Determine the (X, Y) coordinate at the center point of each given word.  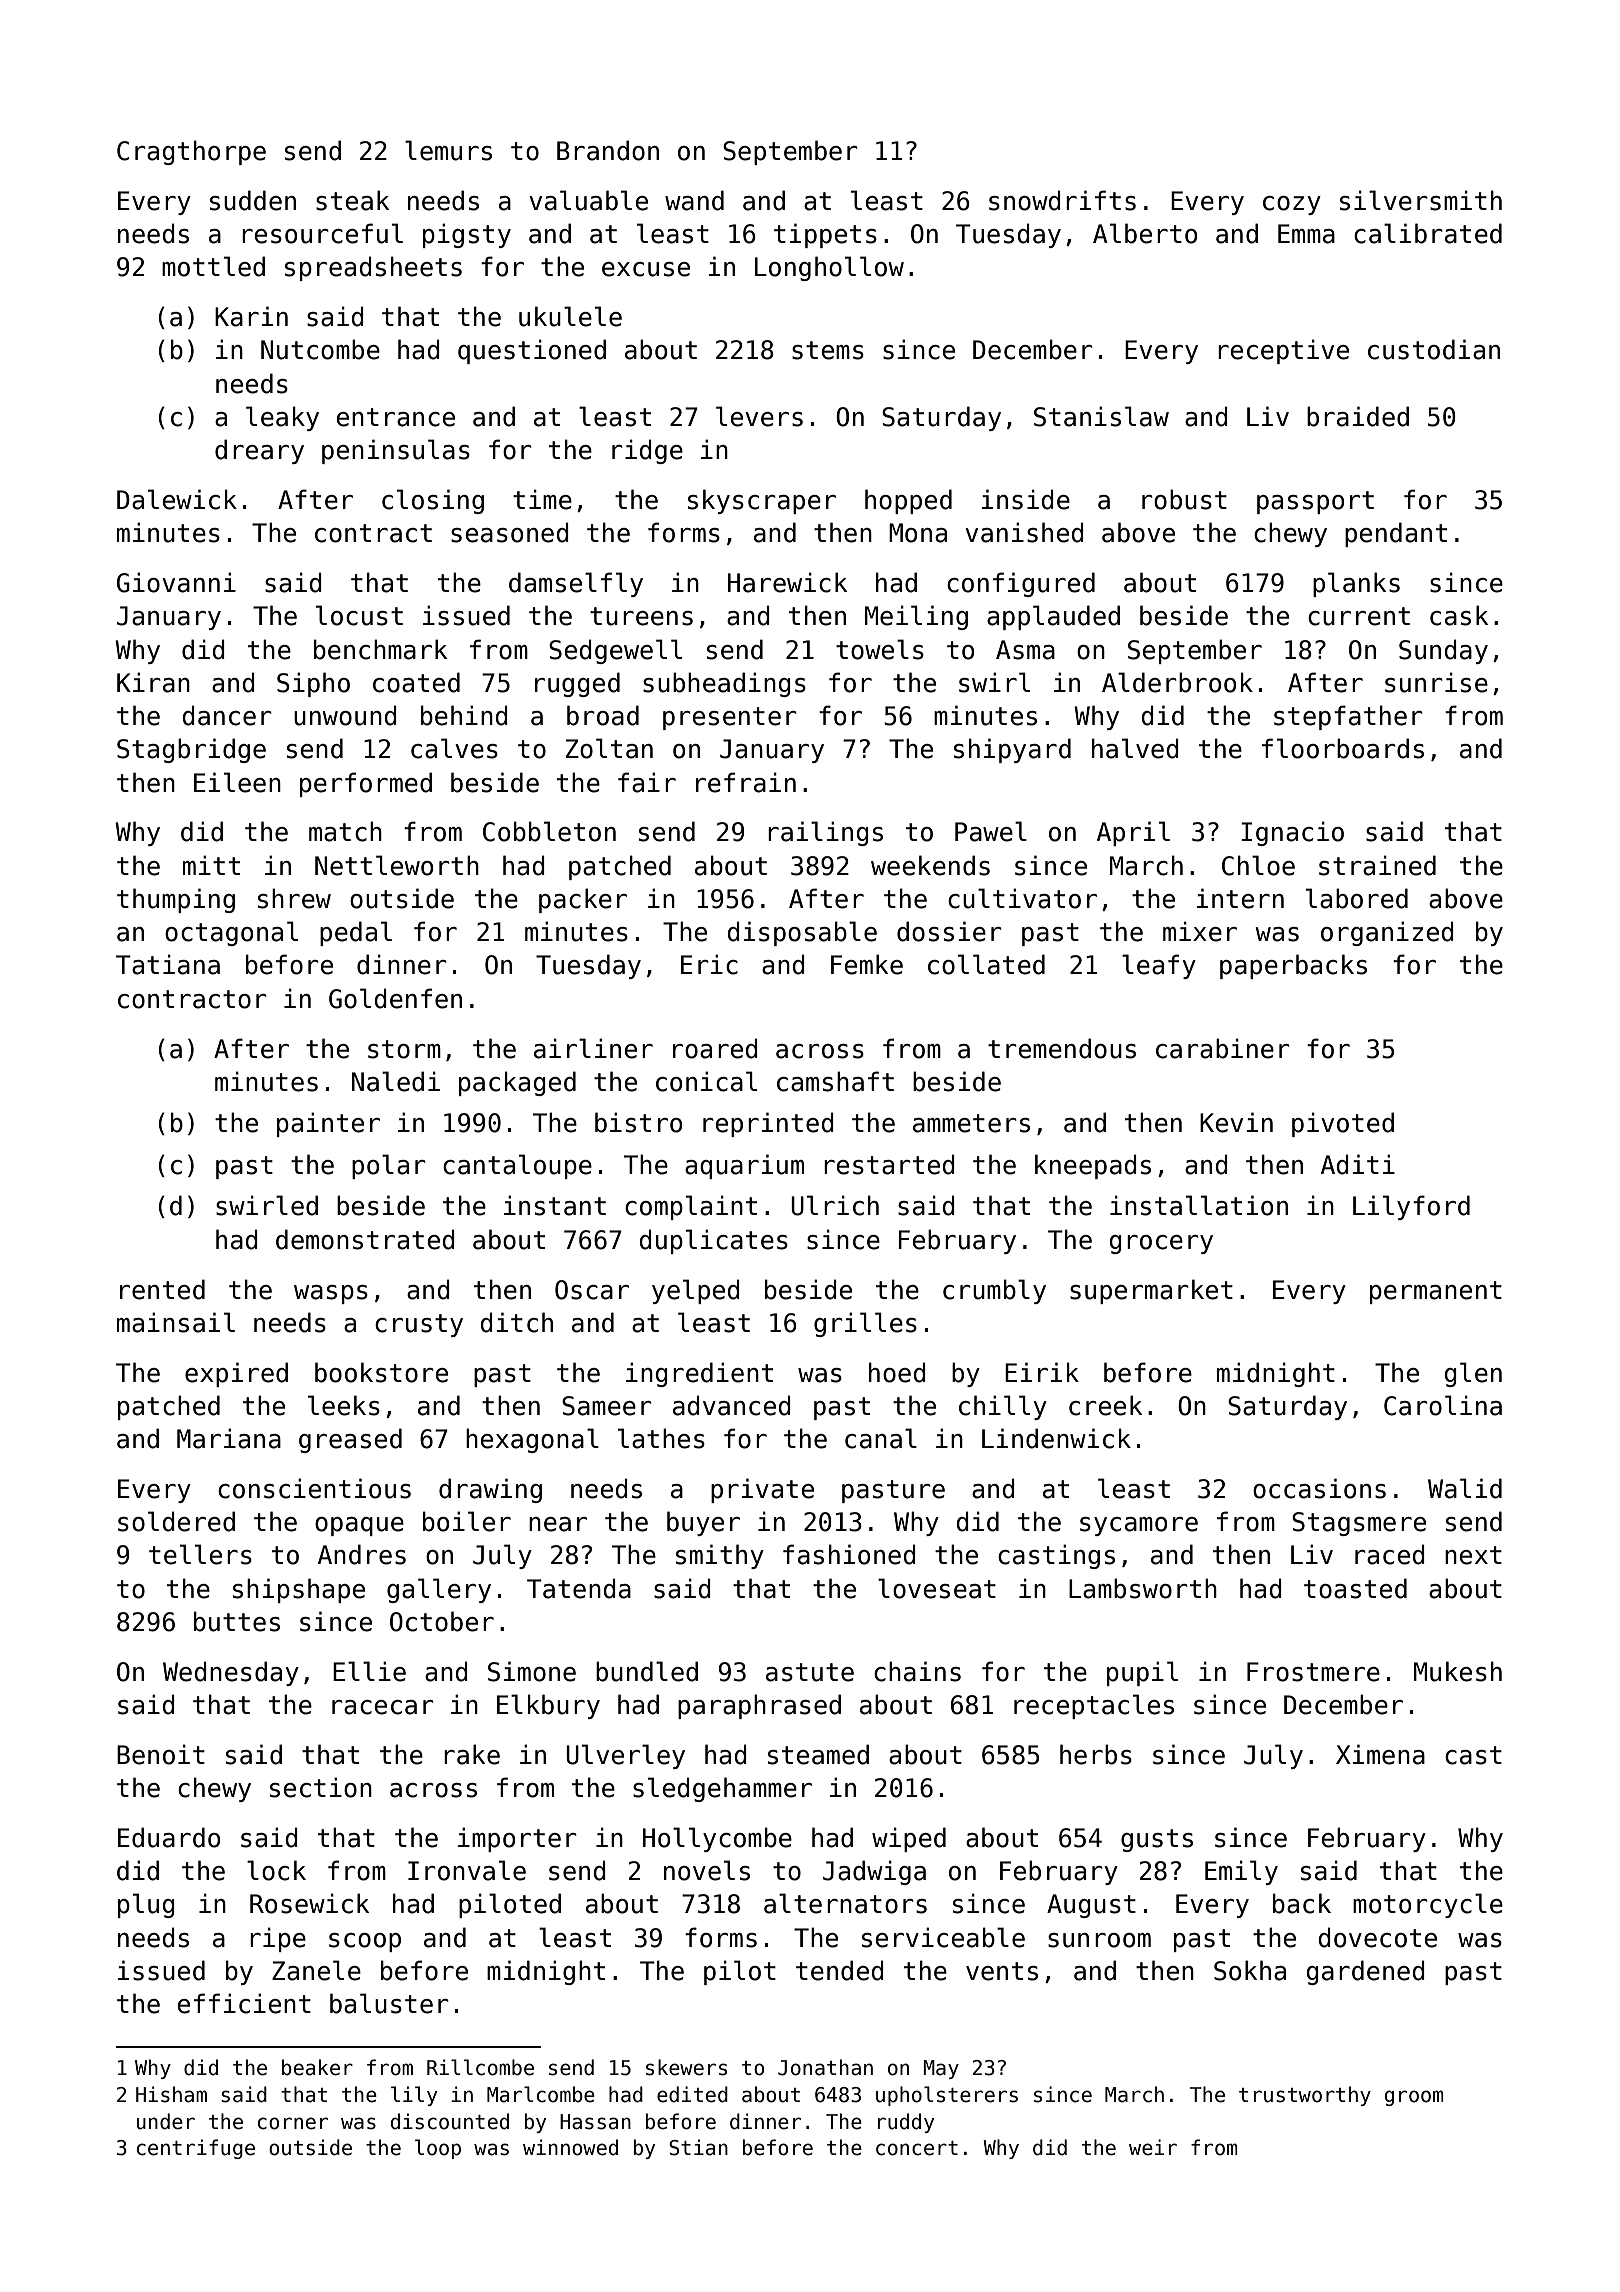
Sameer (607, 1406)
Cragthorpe (191, 152)
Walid (1465, 1488)
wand (694, 200)
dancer (227, 715)
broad (603, 715)
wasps (331, 1294)
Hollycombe (717, 1839)
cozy (1292, 205)
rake (472, 1754)
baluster (389, 2003)
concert (917, 2148)
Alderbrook (1177, 682)
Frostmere (1313, 1672)
